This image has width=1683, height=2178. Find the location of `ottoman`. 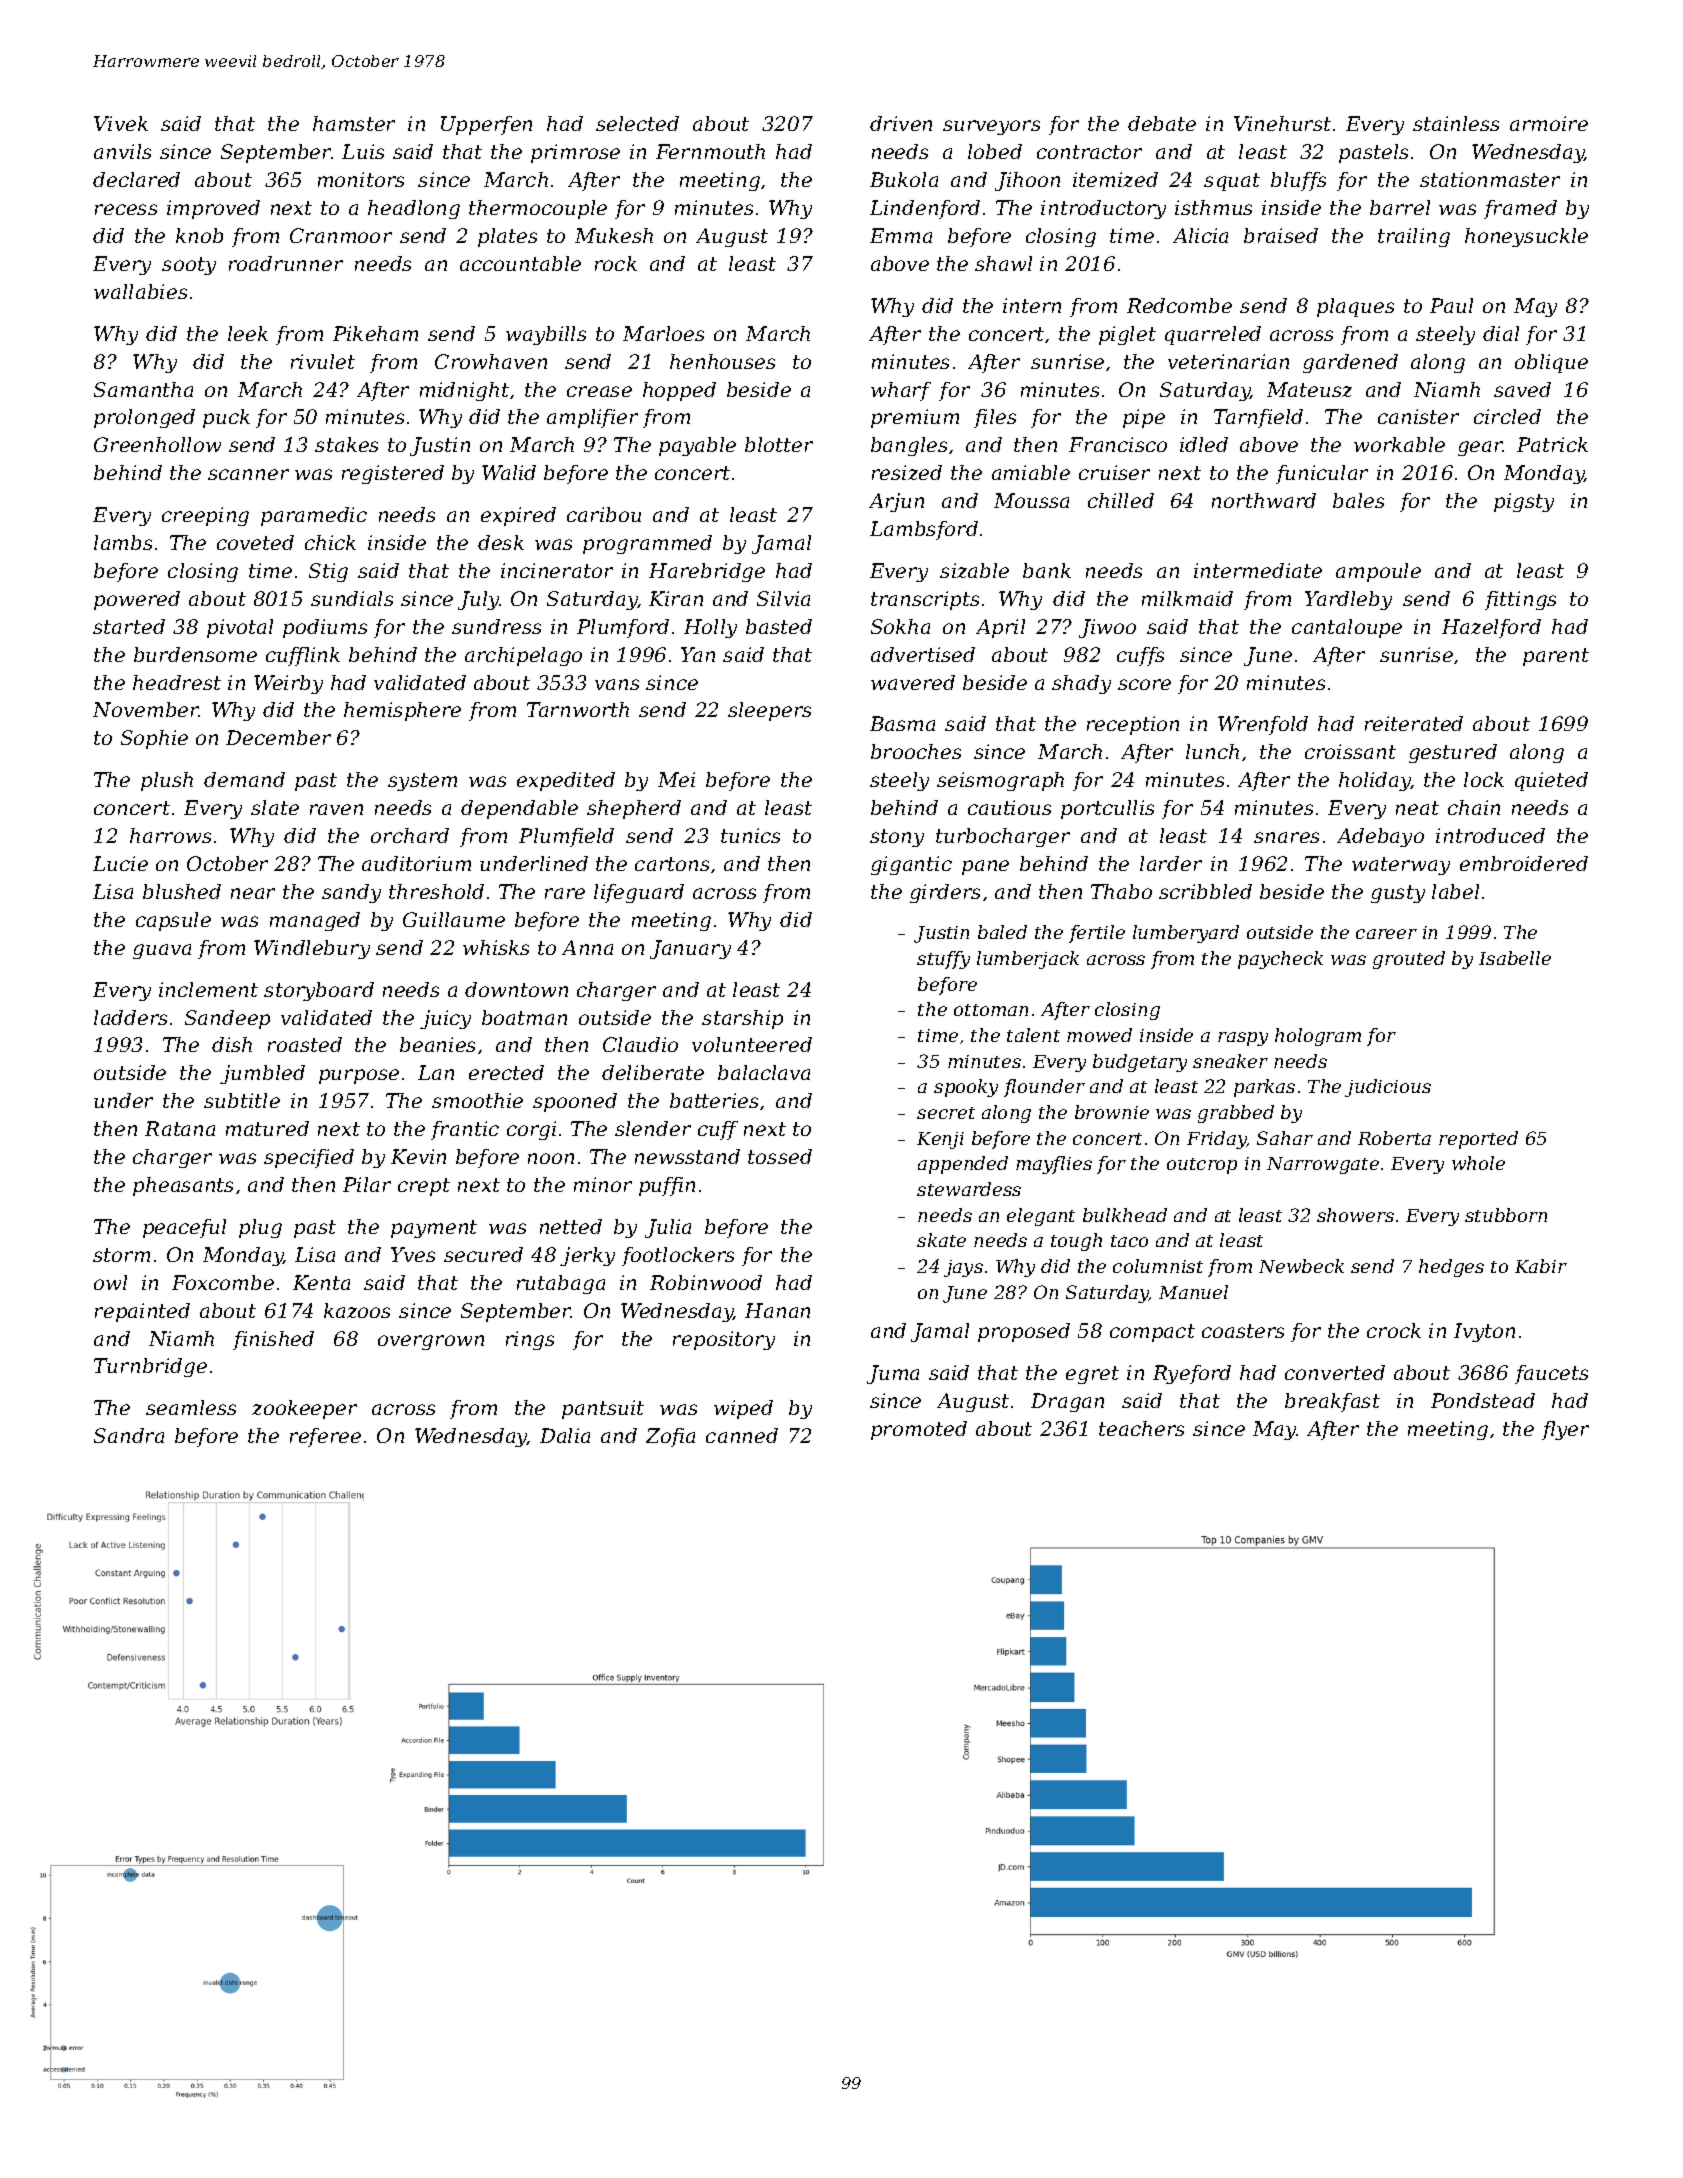

ottoman is located at coordinates (991, 1010).
